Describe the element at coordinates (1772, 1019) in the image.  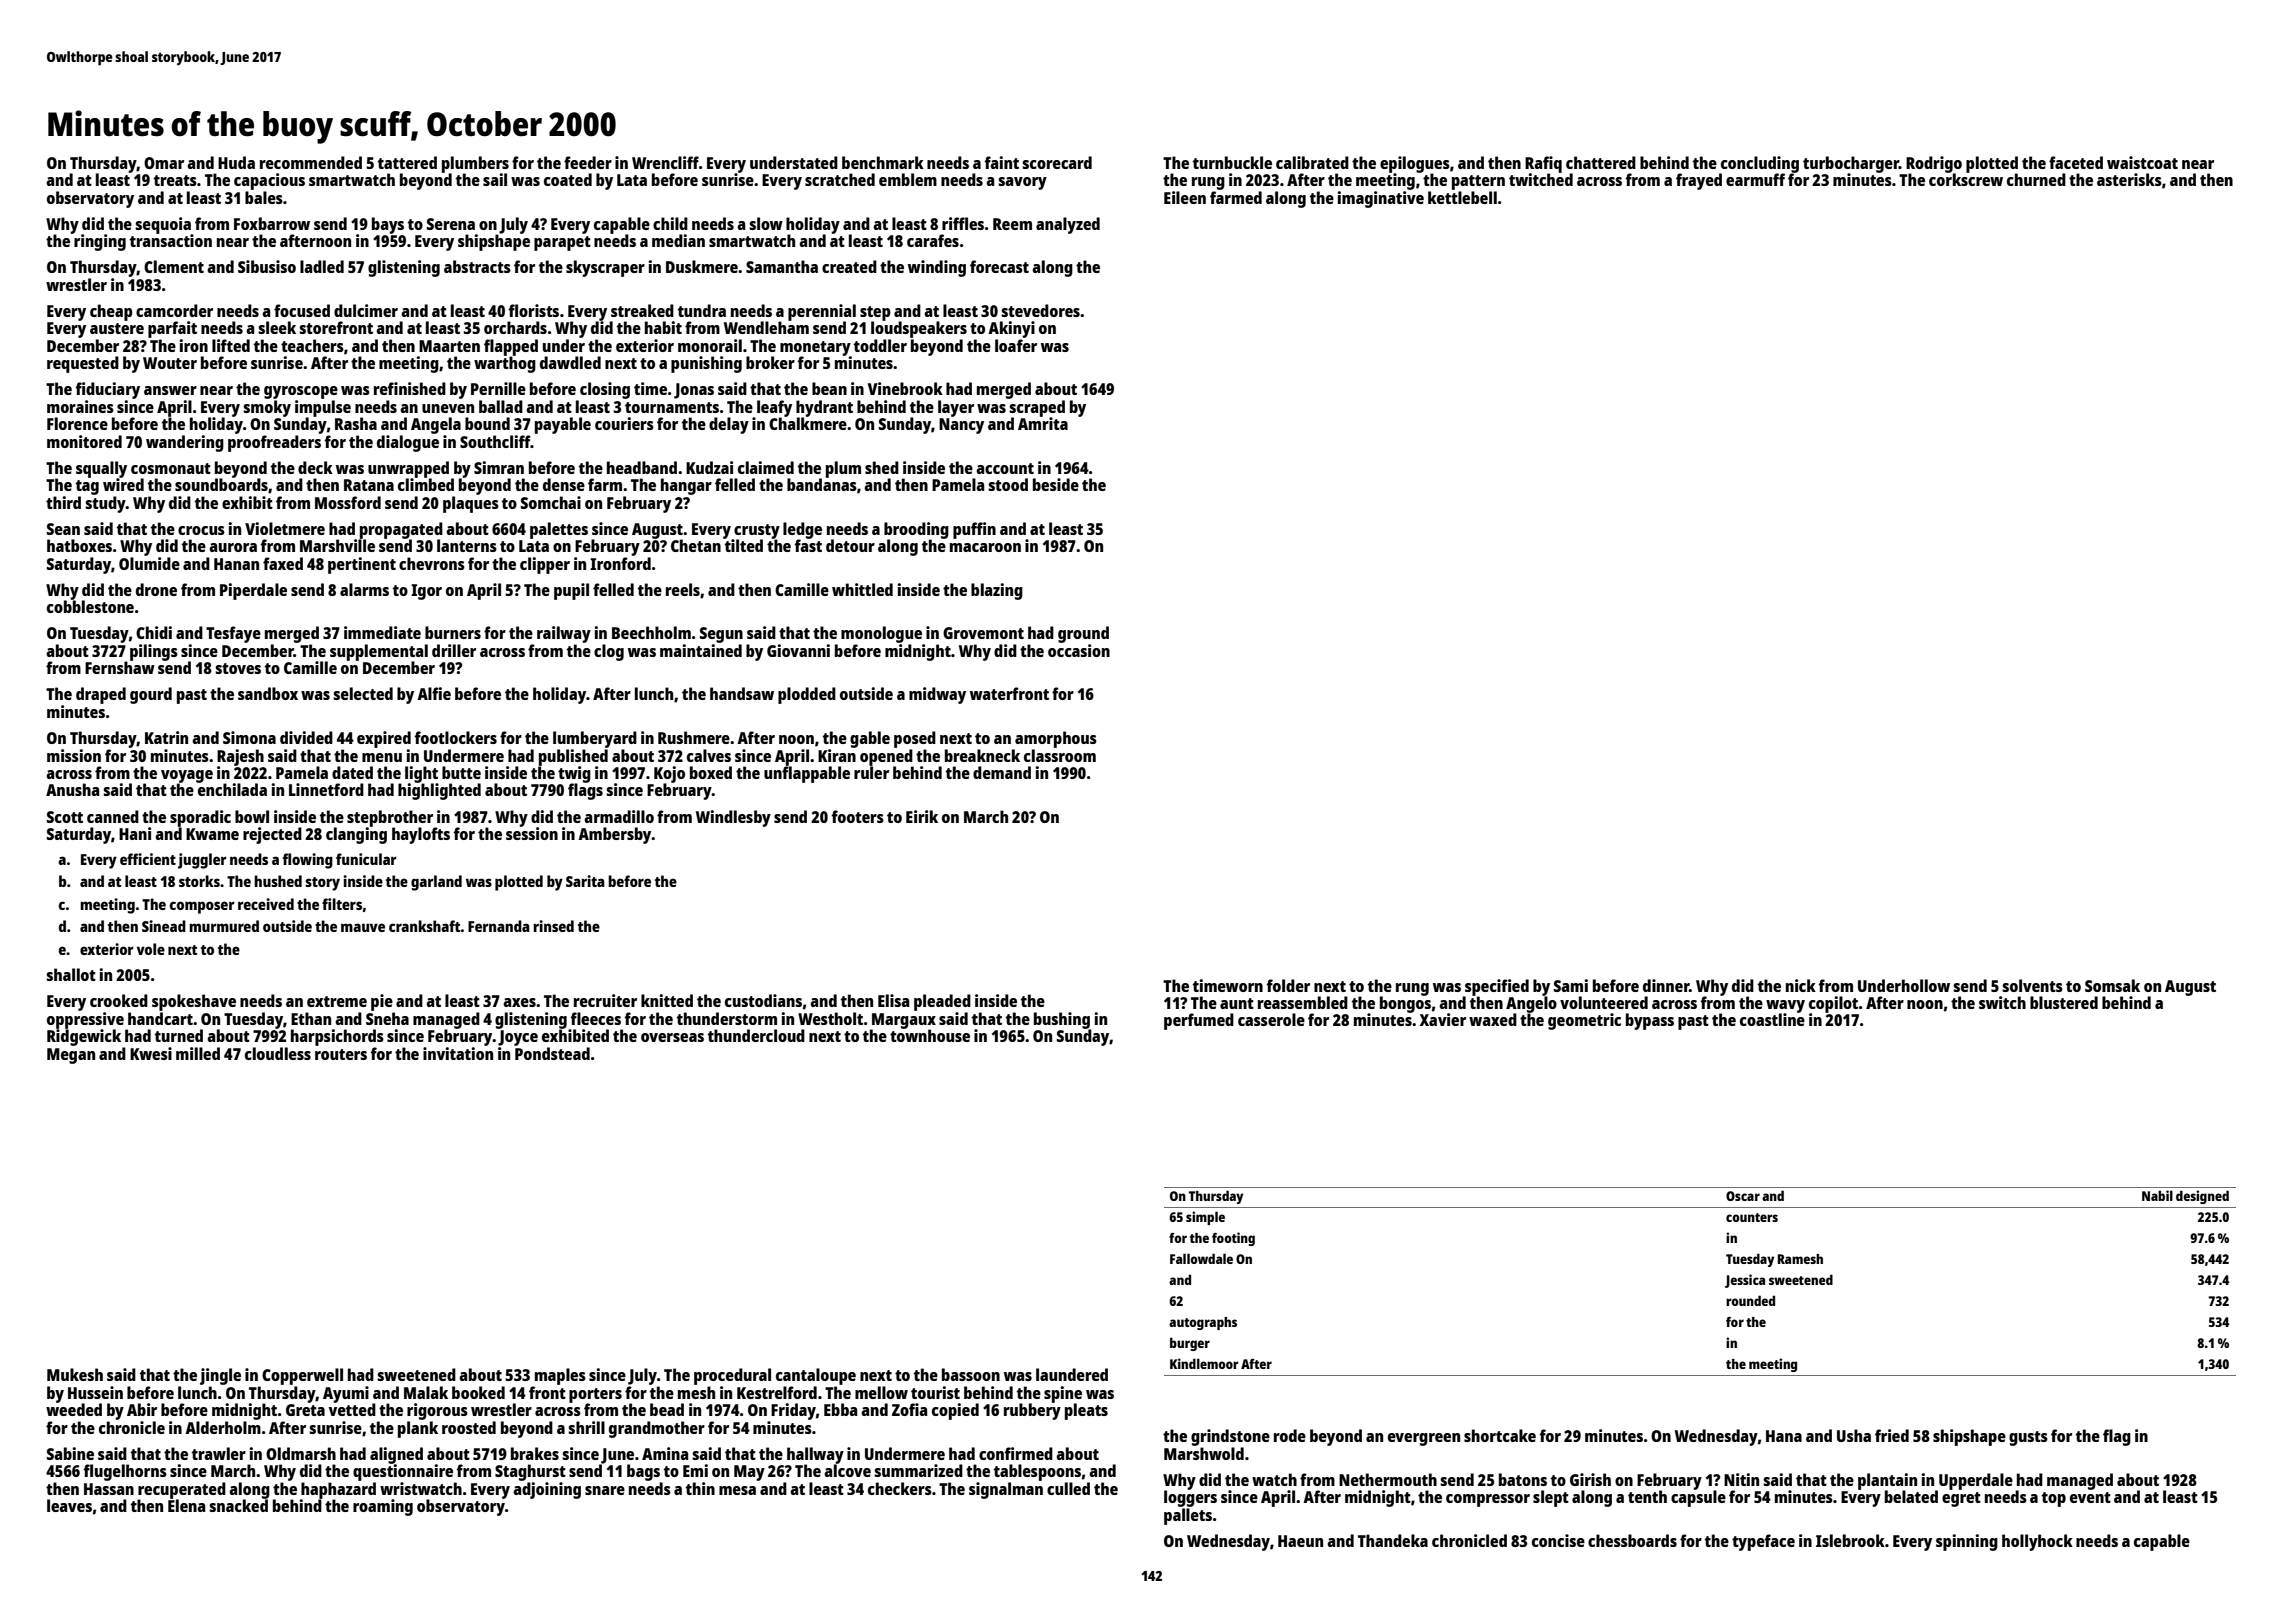
I see `coastline` at that location.
